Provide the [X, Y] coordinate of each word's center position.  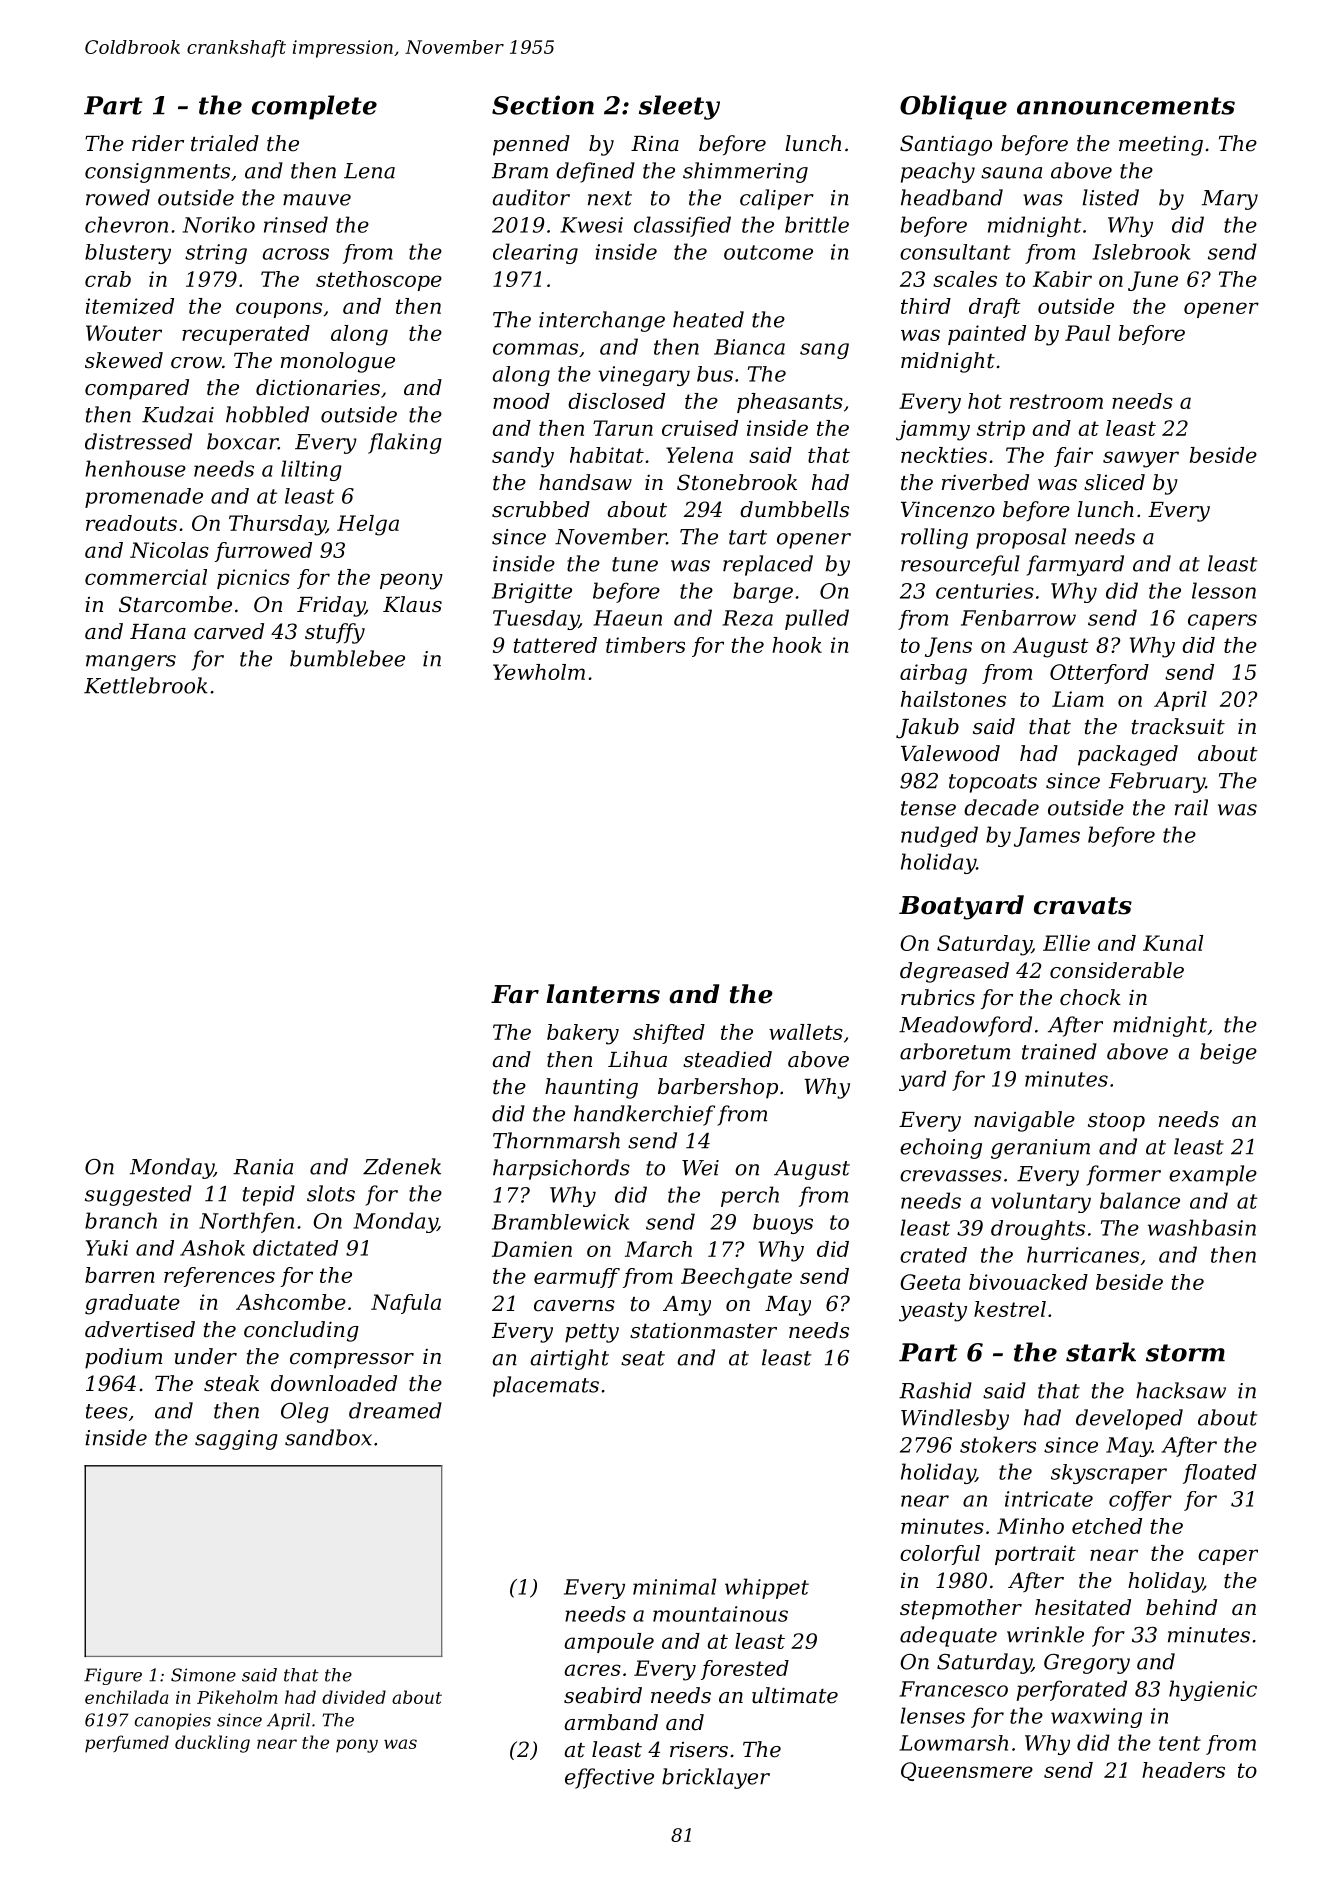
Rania [263, 1167]
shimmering [745, 172]
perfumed [127, 1744]
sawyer [1141, 459]
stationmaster [703, 1330]
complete [314, 107]
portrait [1035, 1555]
